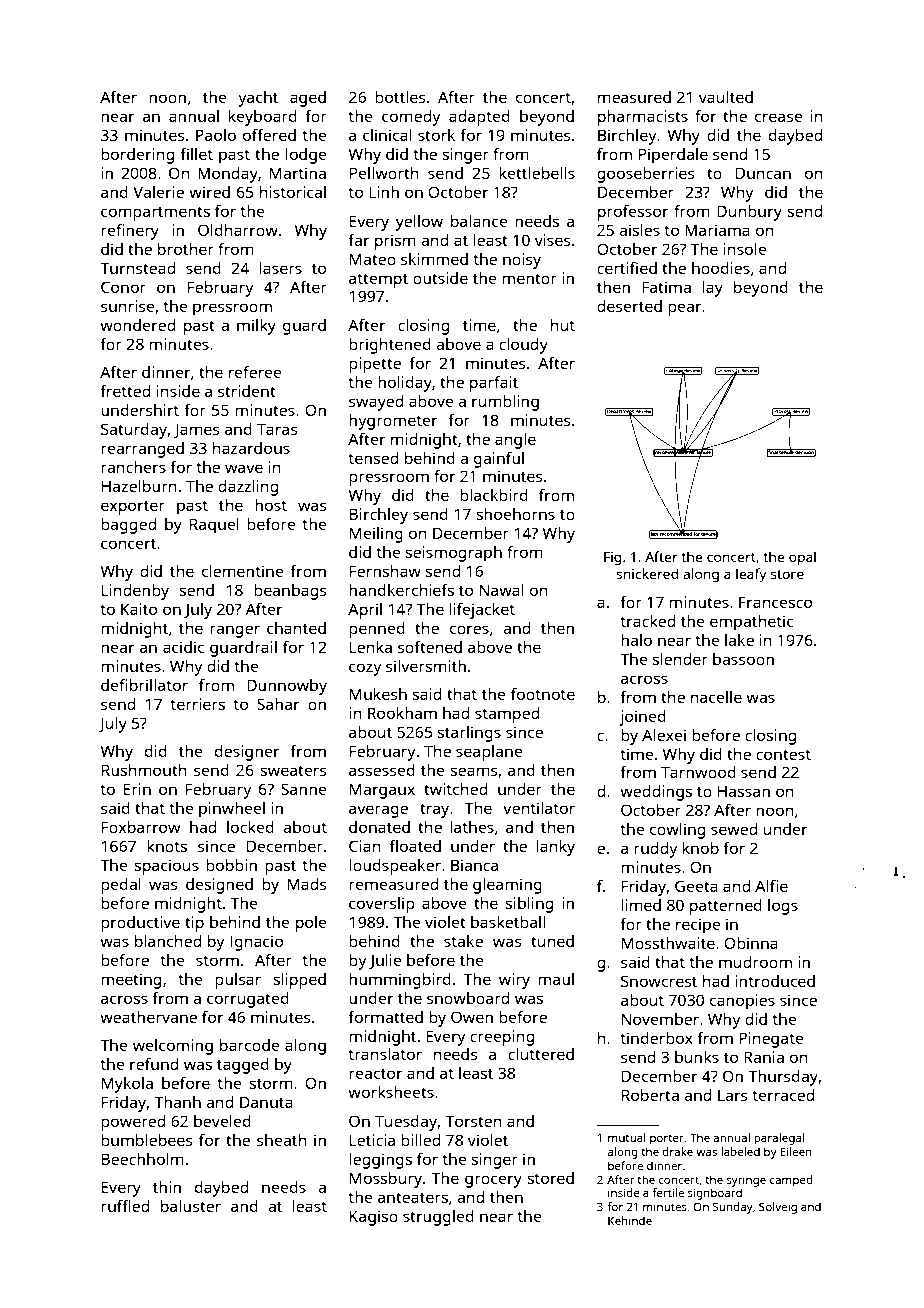 This screenshot has width=924, height=1308. I want to click on designer, so click(247, 753).
